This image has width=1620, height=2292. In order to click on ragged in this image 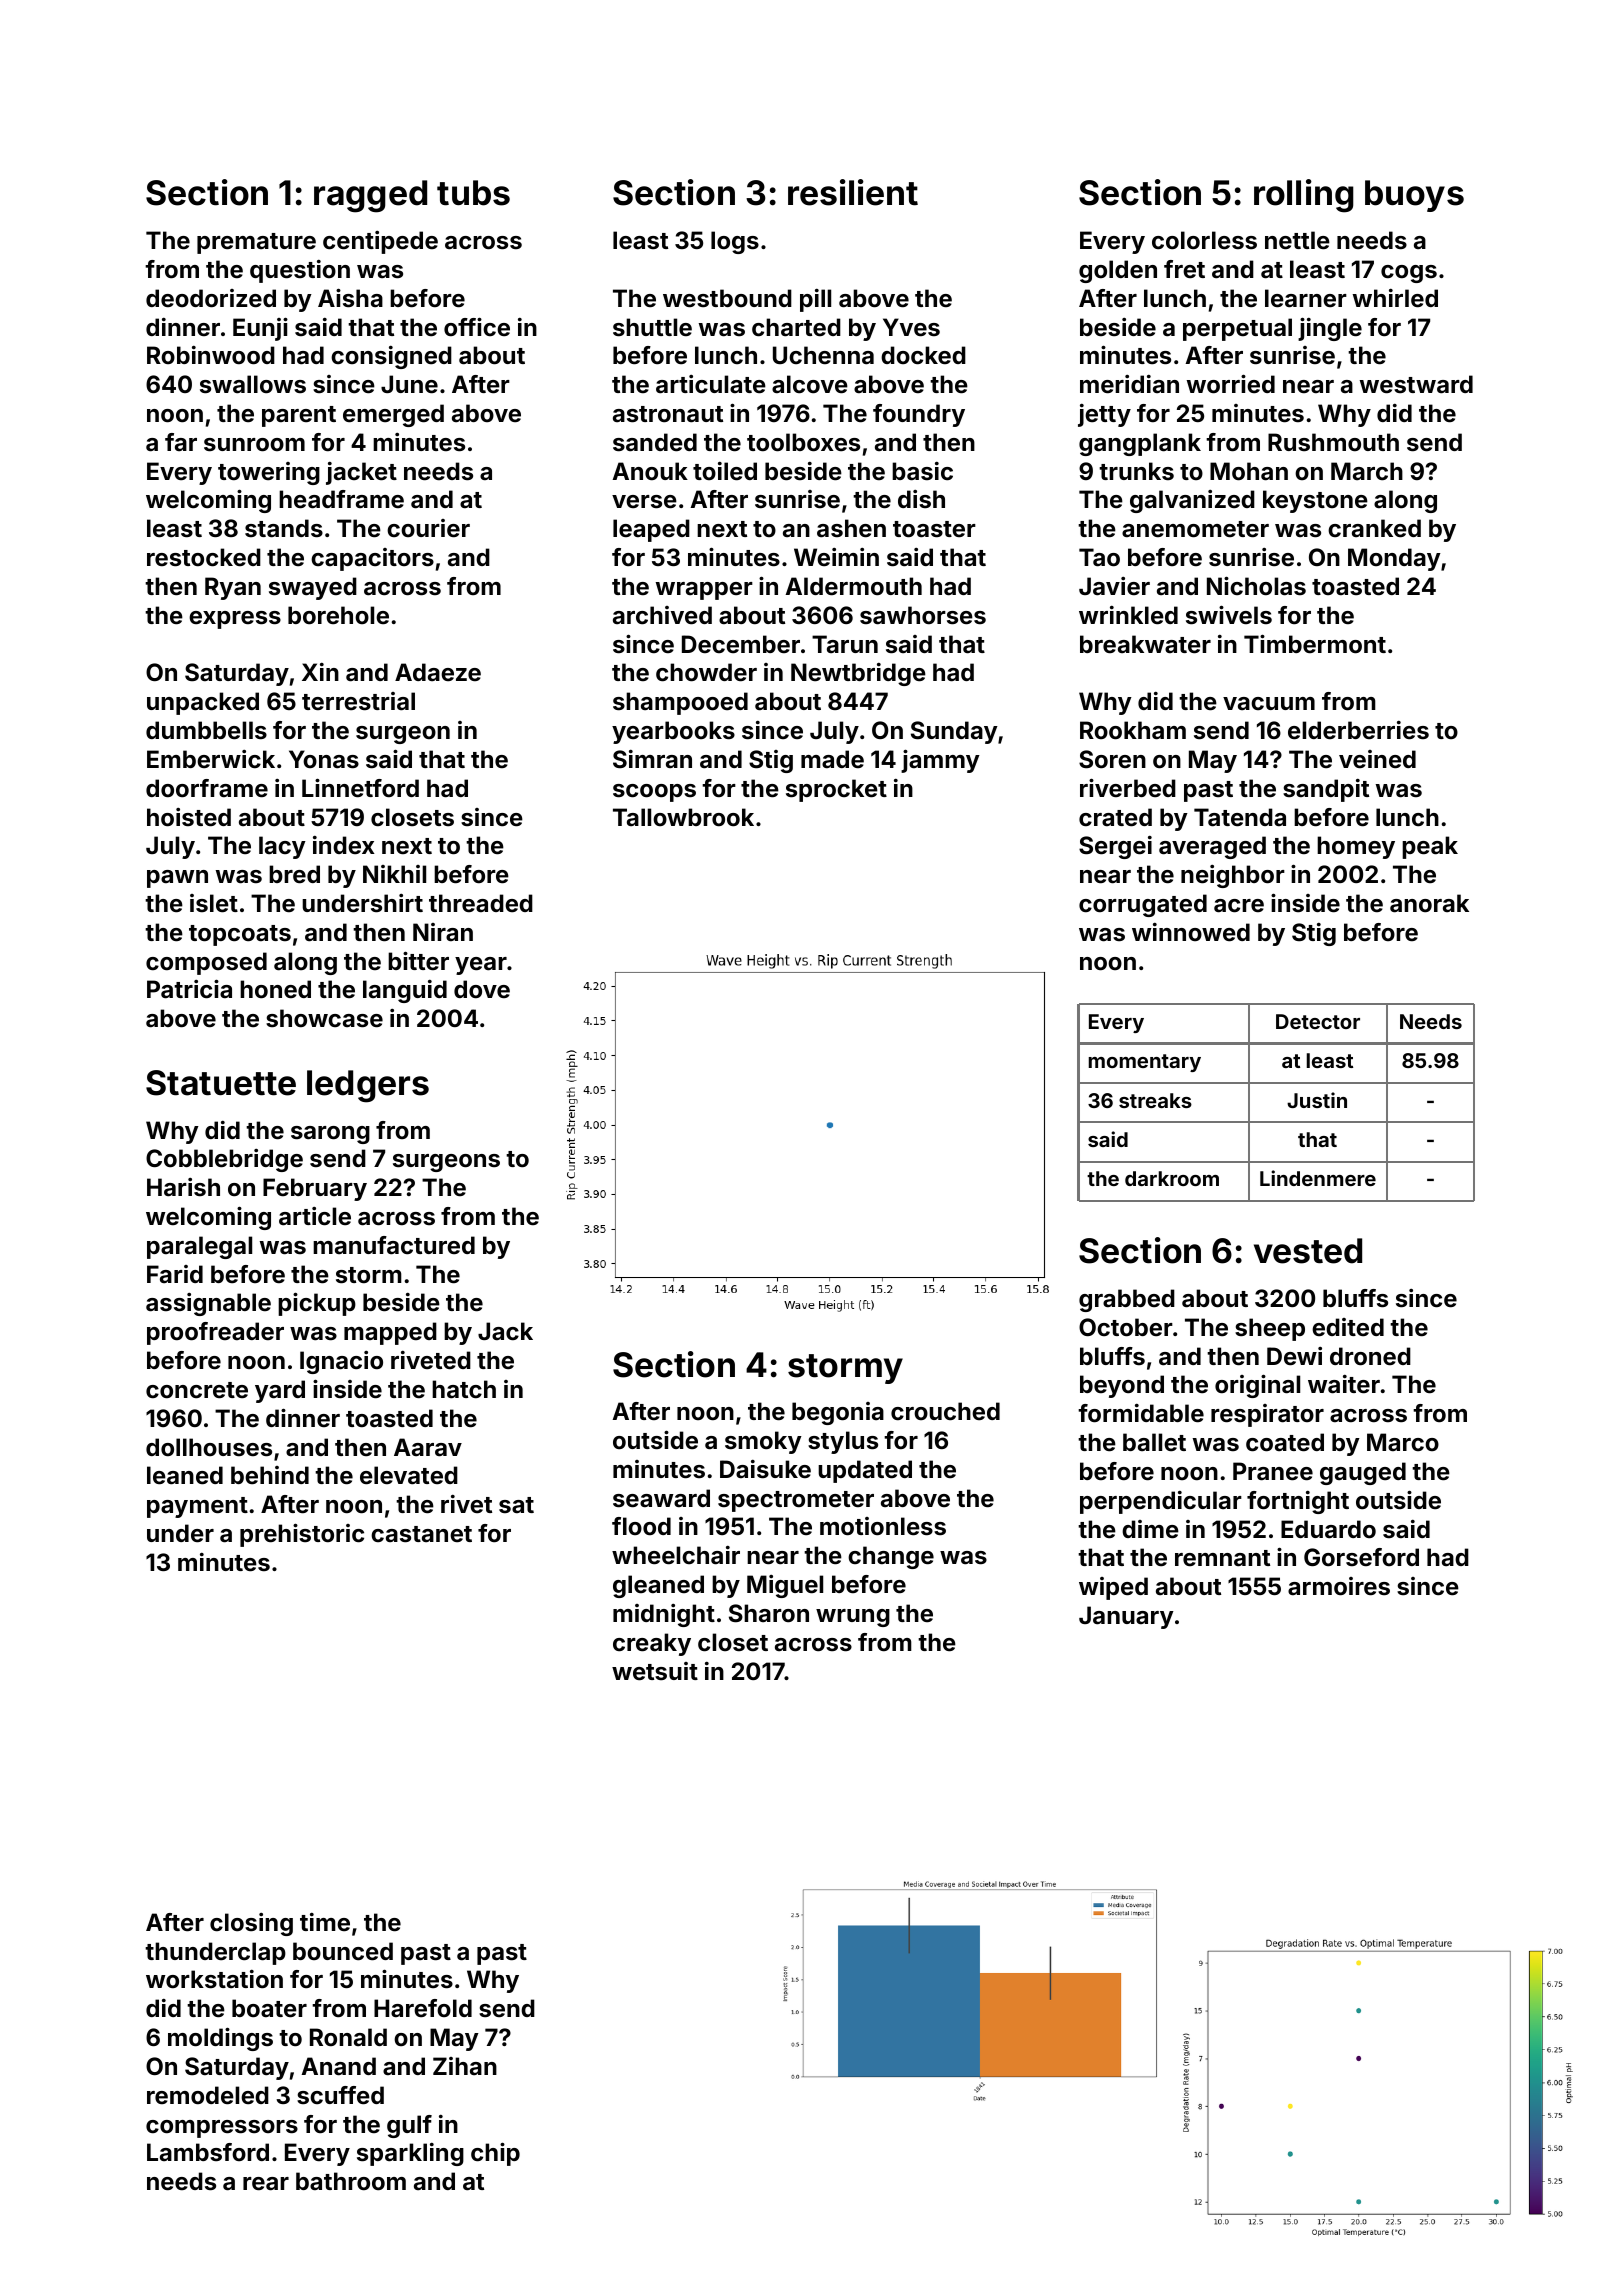, I will do `click(370, 196)`.
